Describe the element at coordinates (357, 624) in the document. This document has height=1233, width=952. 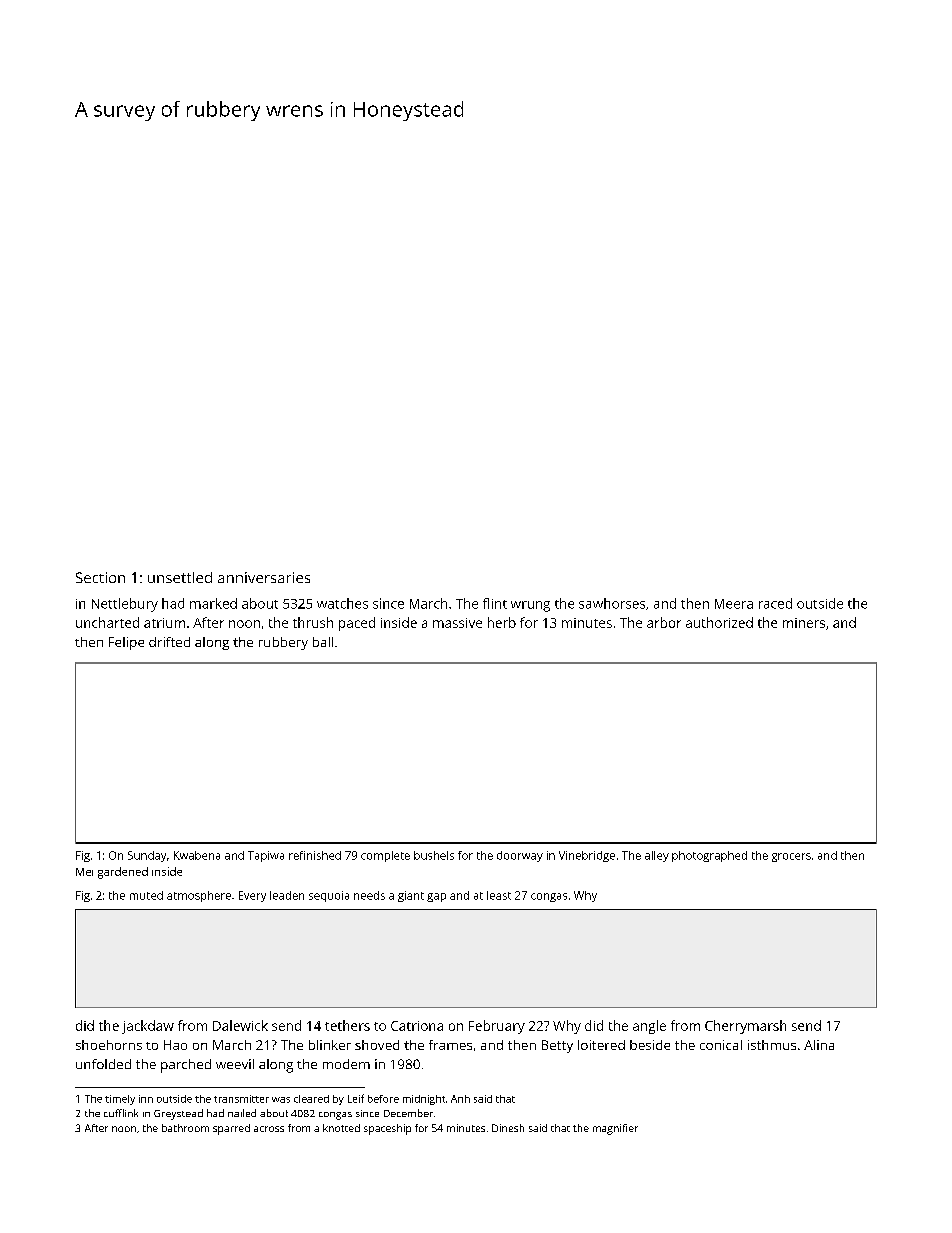
I see `paced` at that location.
